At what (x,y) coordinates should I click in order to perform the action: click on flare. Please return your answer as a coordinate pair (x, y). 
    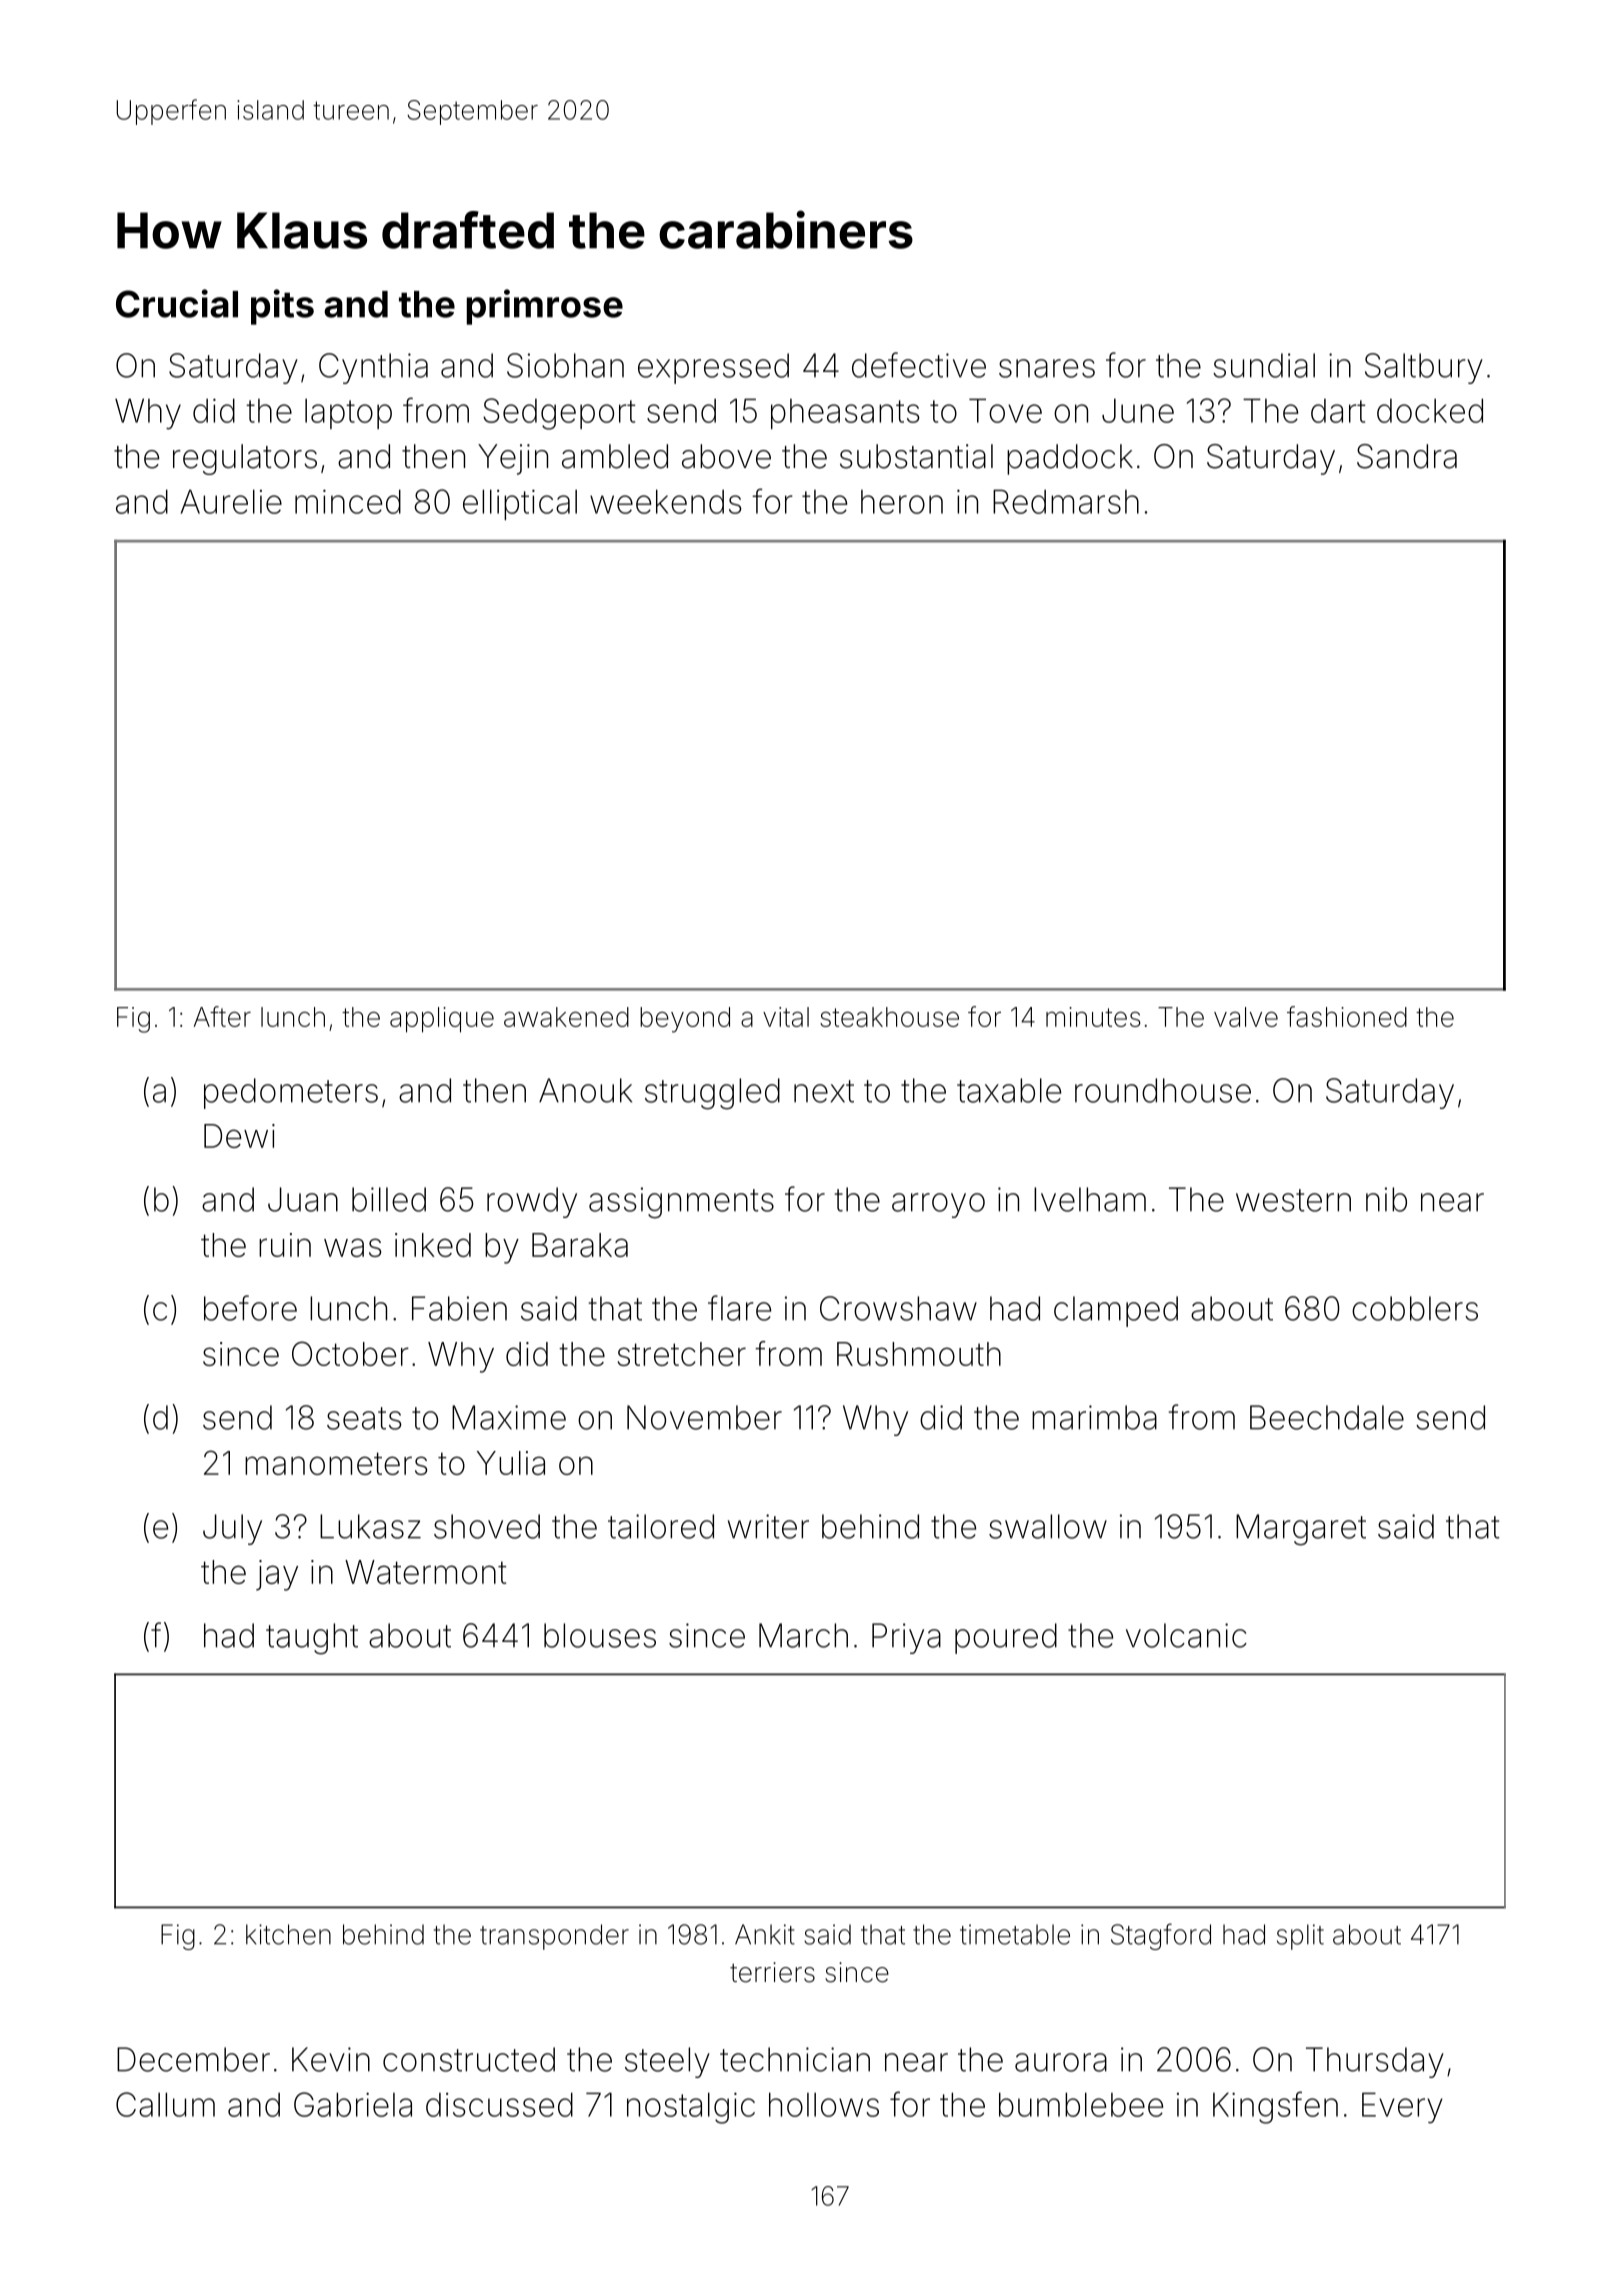
    Looking at the image, I should click on (739, 1308).
